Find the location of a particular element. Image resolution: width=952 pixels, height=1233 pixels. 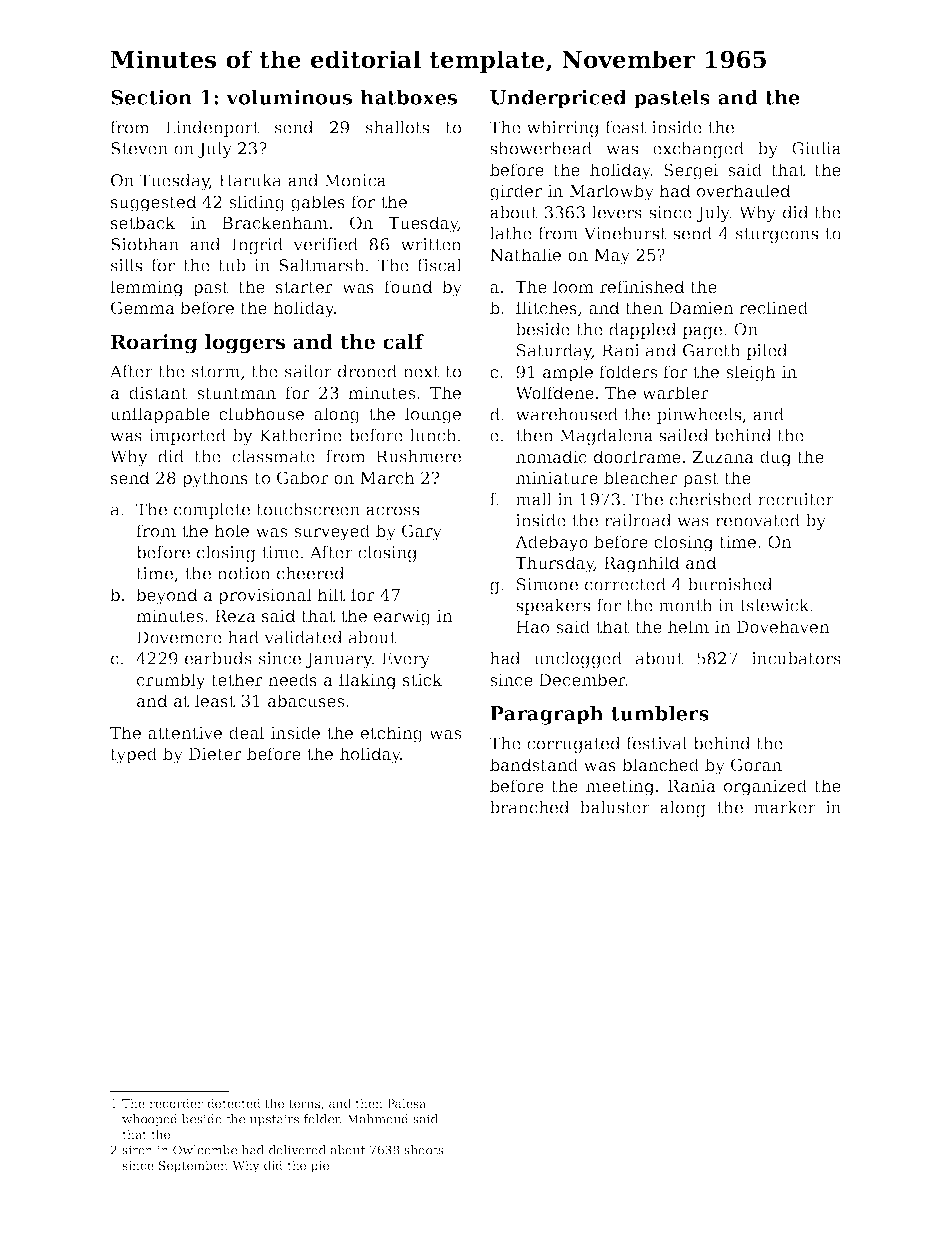

attentive is located at coordinates (185, 732).
